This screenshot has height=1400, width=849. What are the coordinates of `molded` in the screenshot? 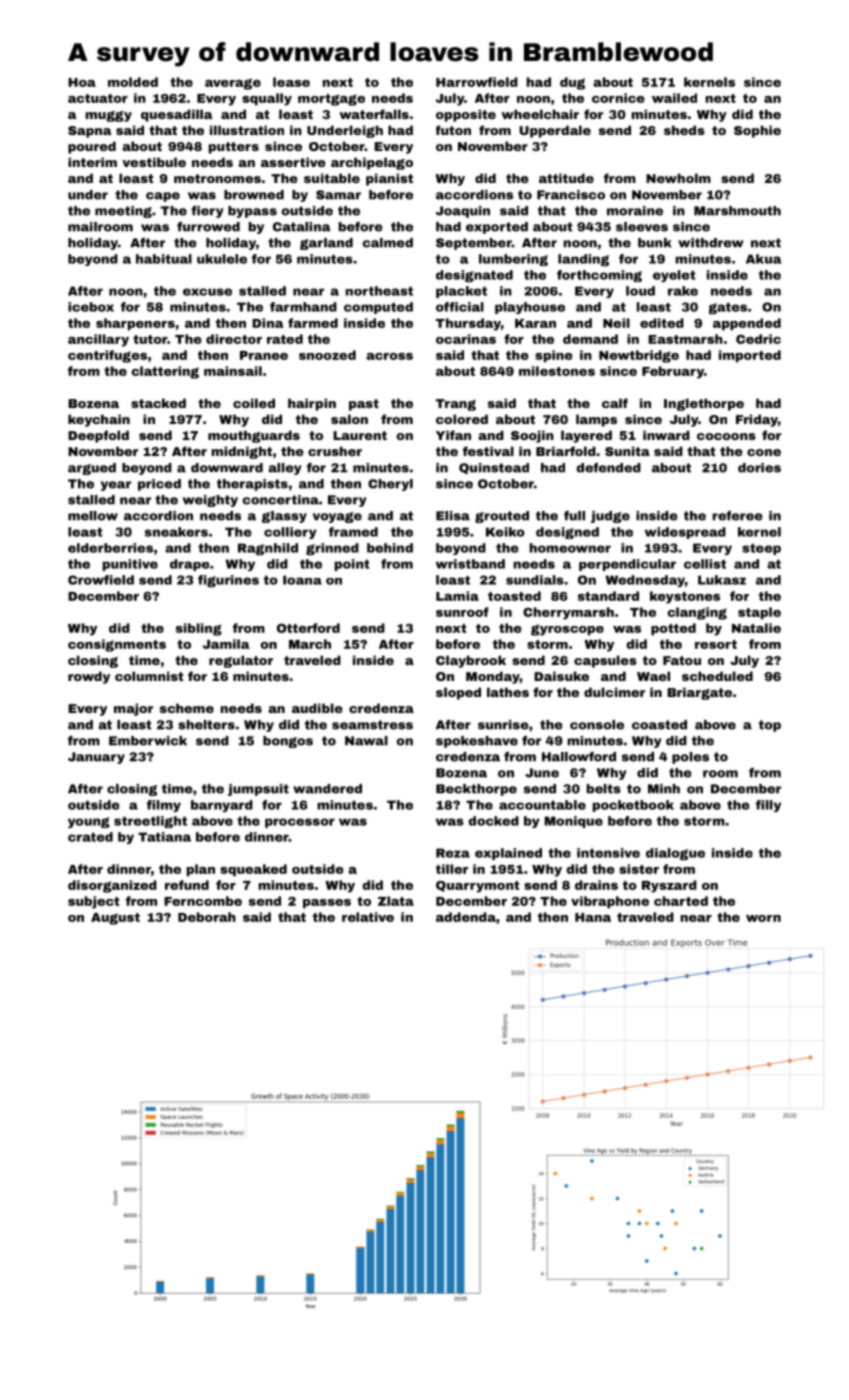 It's located at (133, 82).
